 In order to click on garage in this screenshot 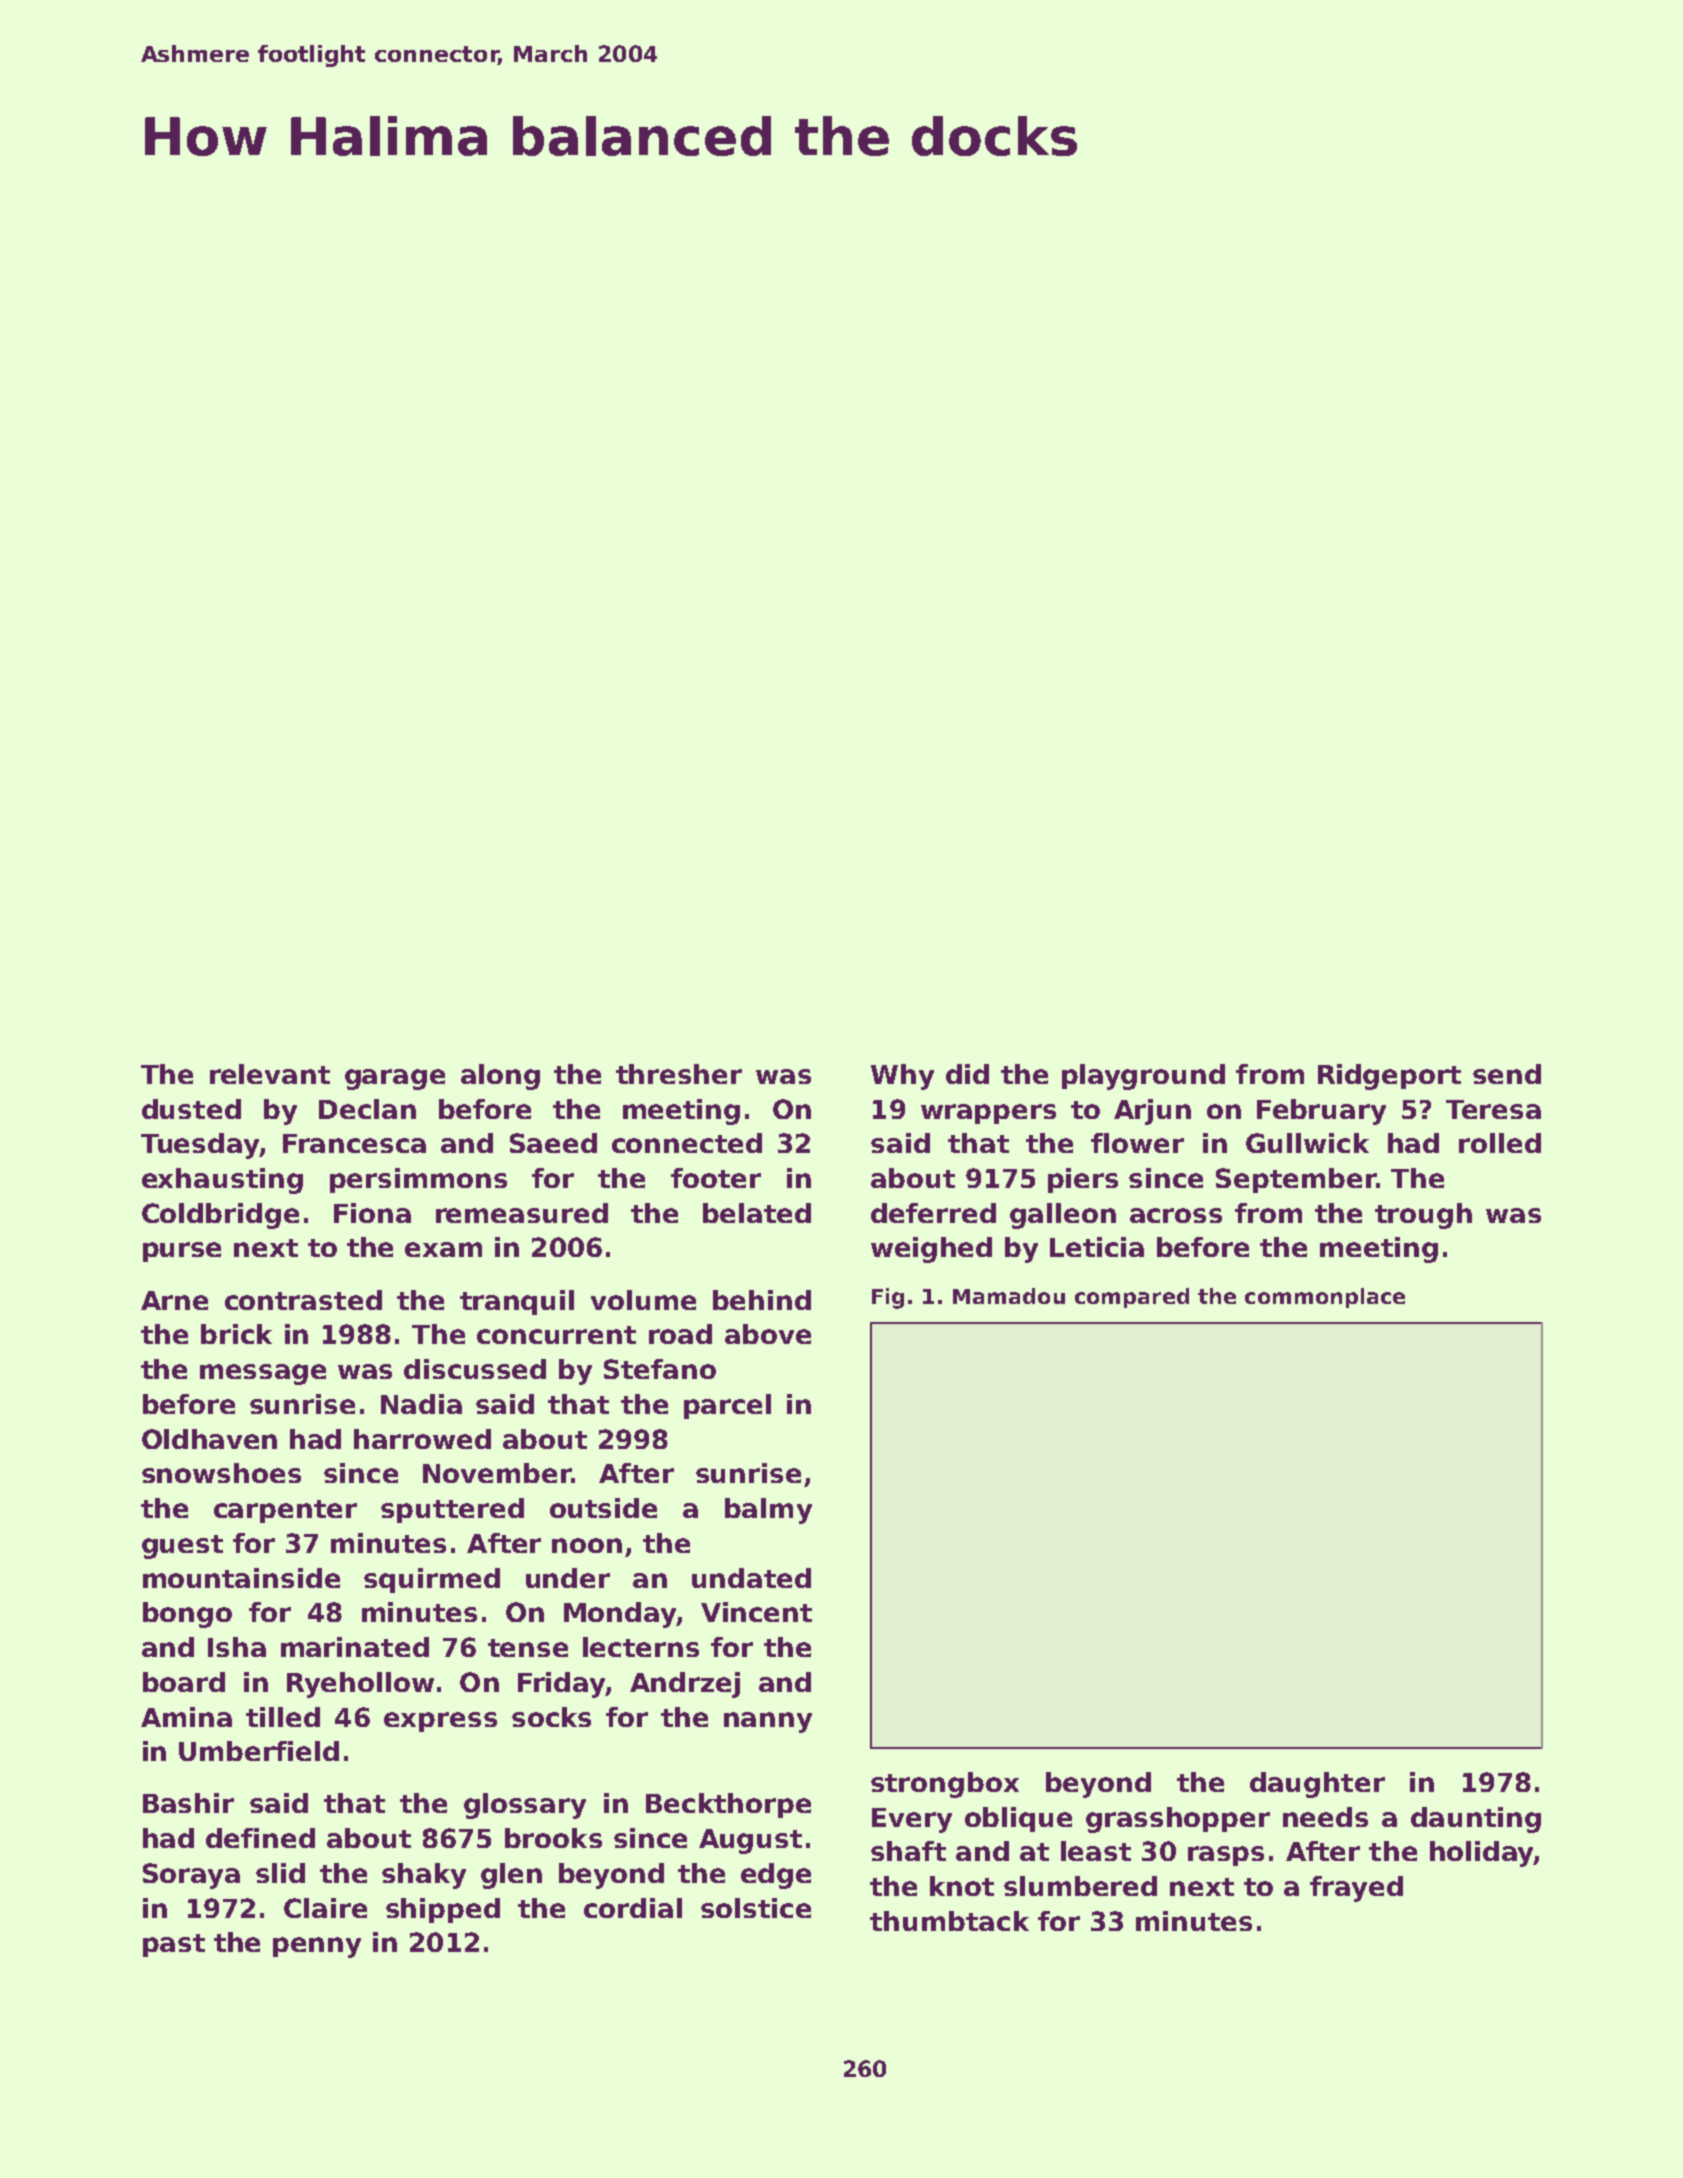, I will do `click(395, 1079)`.
